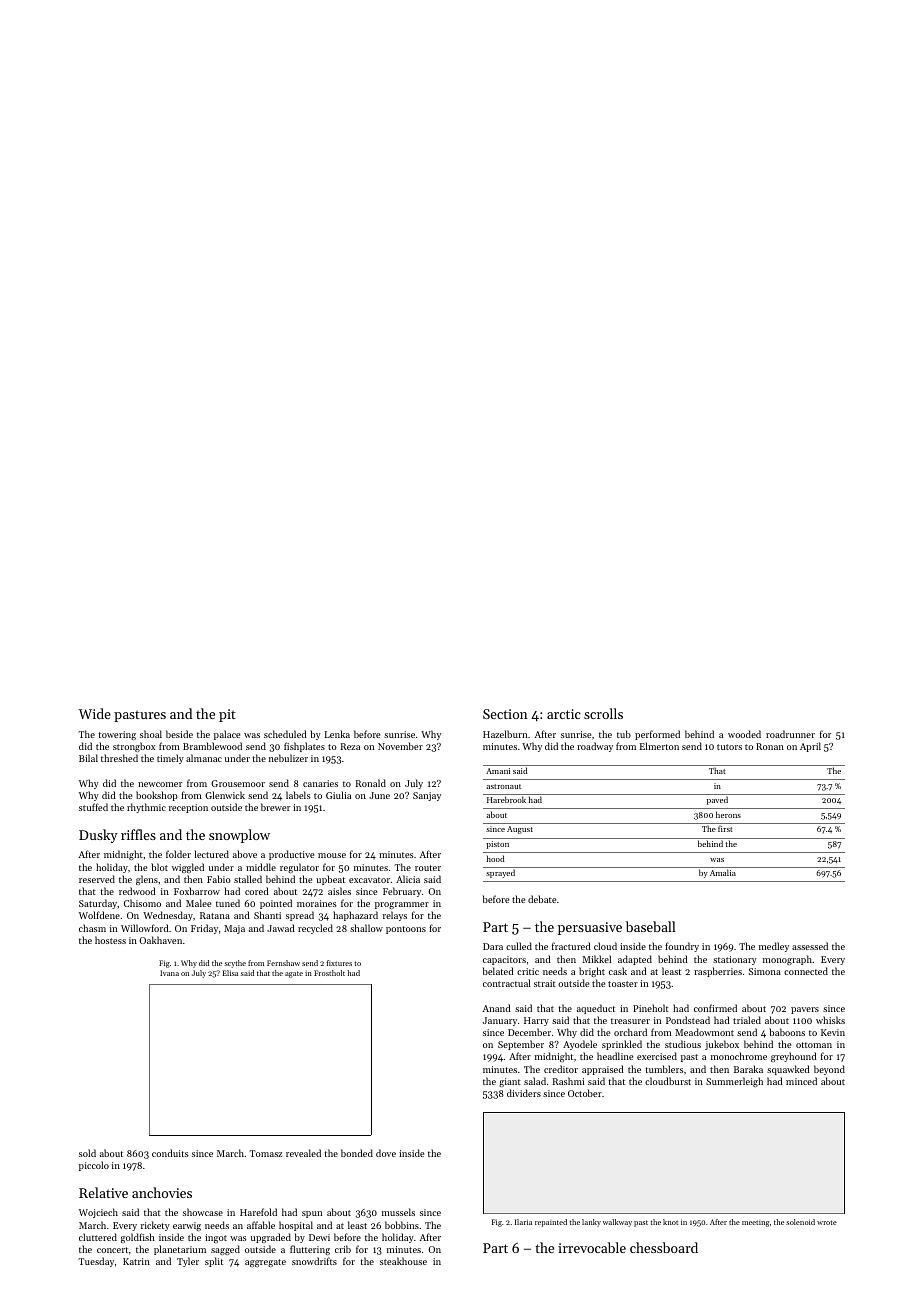 The height and width of the screenshot is (1308, 924). Describe the element at coordinates (507, 983) in the screenshot. I see `contractual` at that location.
